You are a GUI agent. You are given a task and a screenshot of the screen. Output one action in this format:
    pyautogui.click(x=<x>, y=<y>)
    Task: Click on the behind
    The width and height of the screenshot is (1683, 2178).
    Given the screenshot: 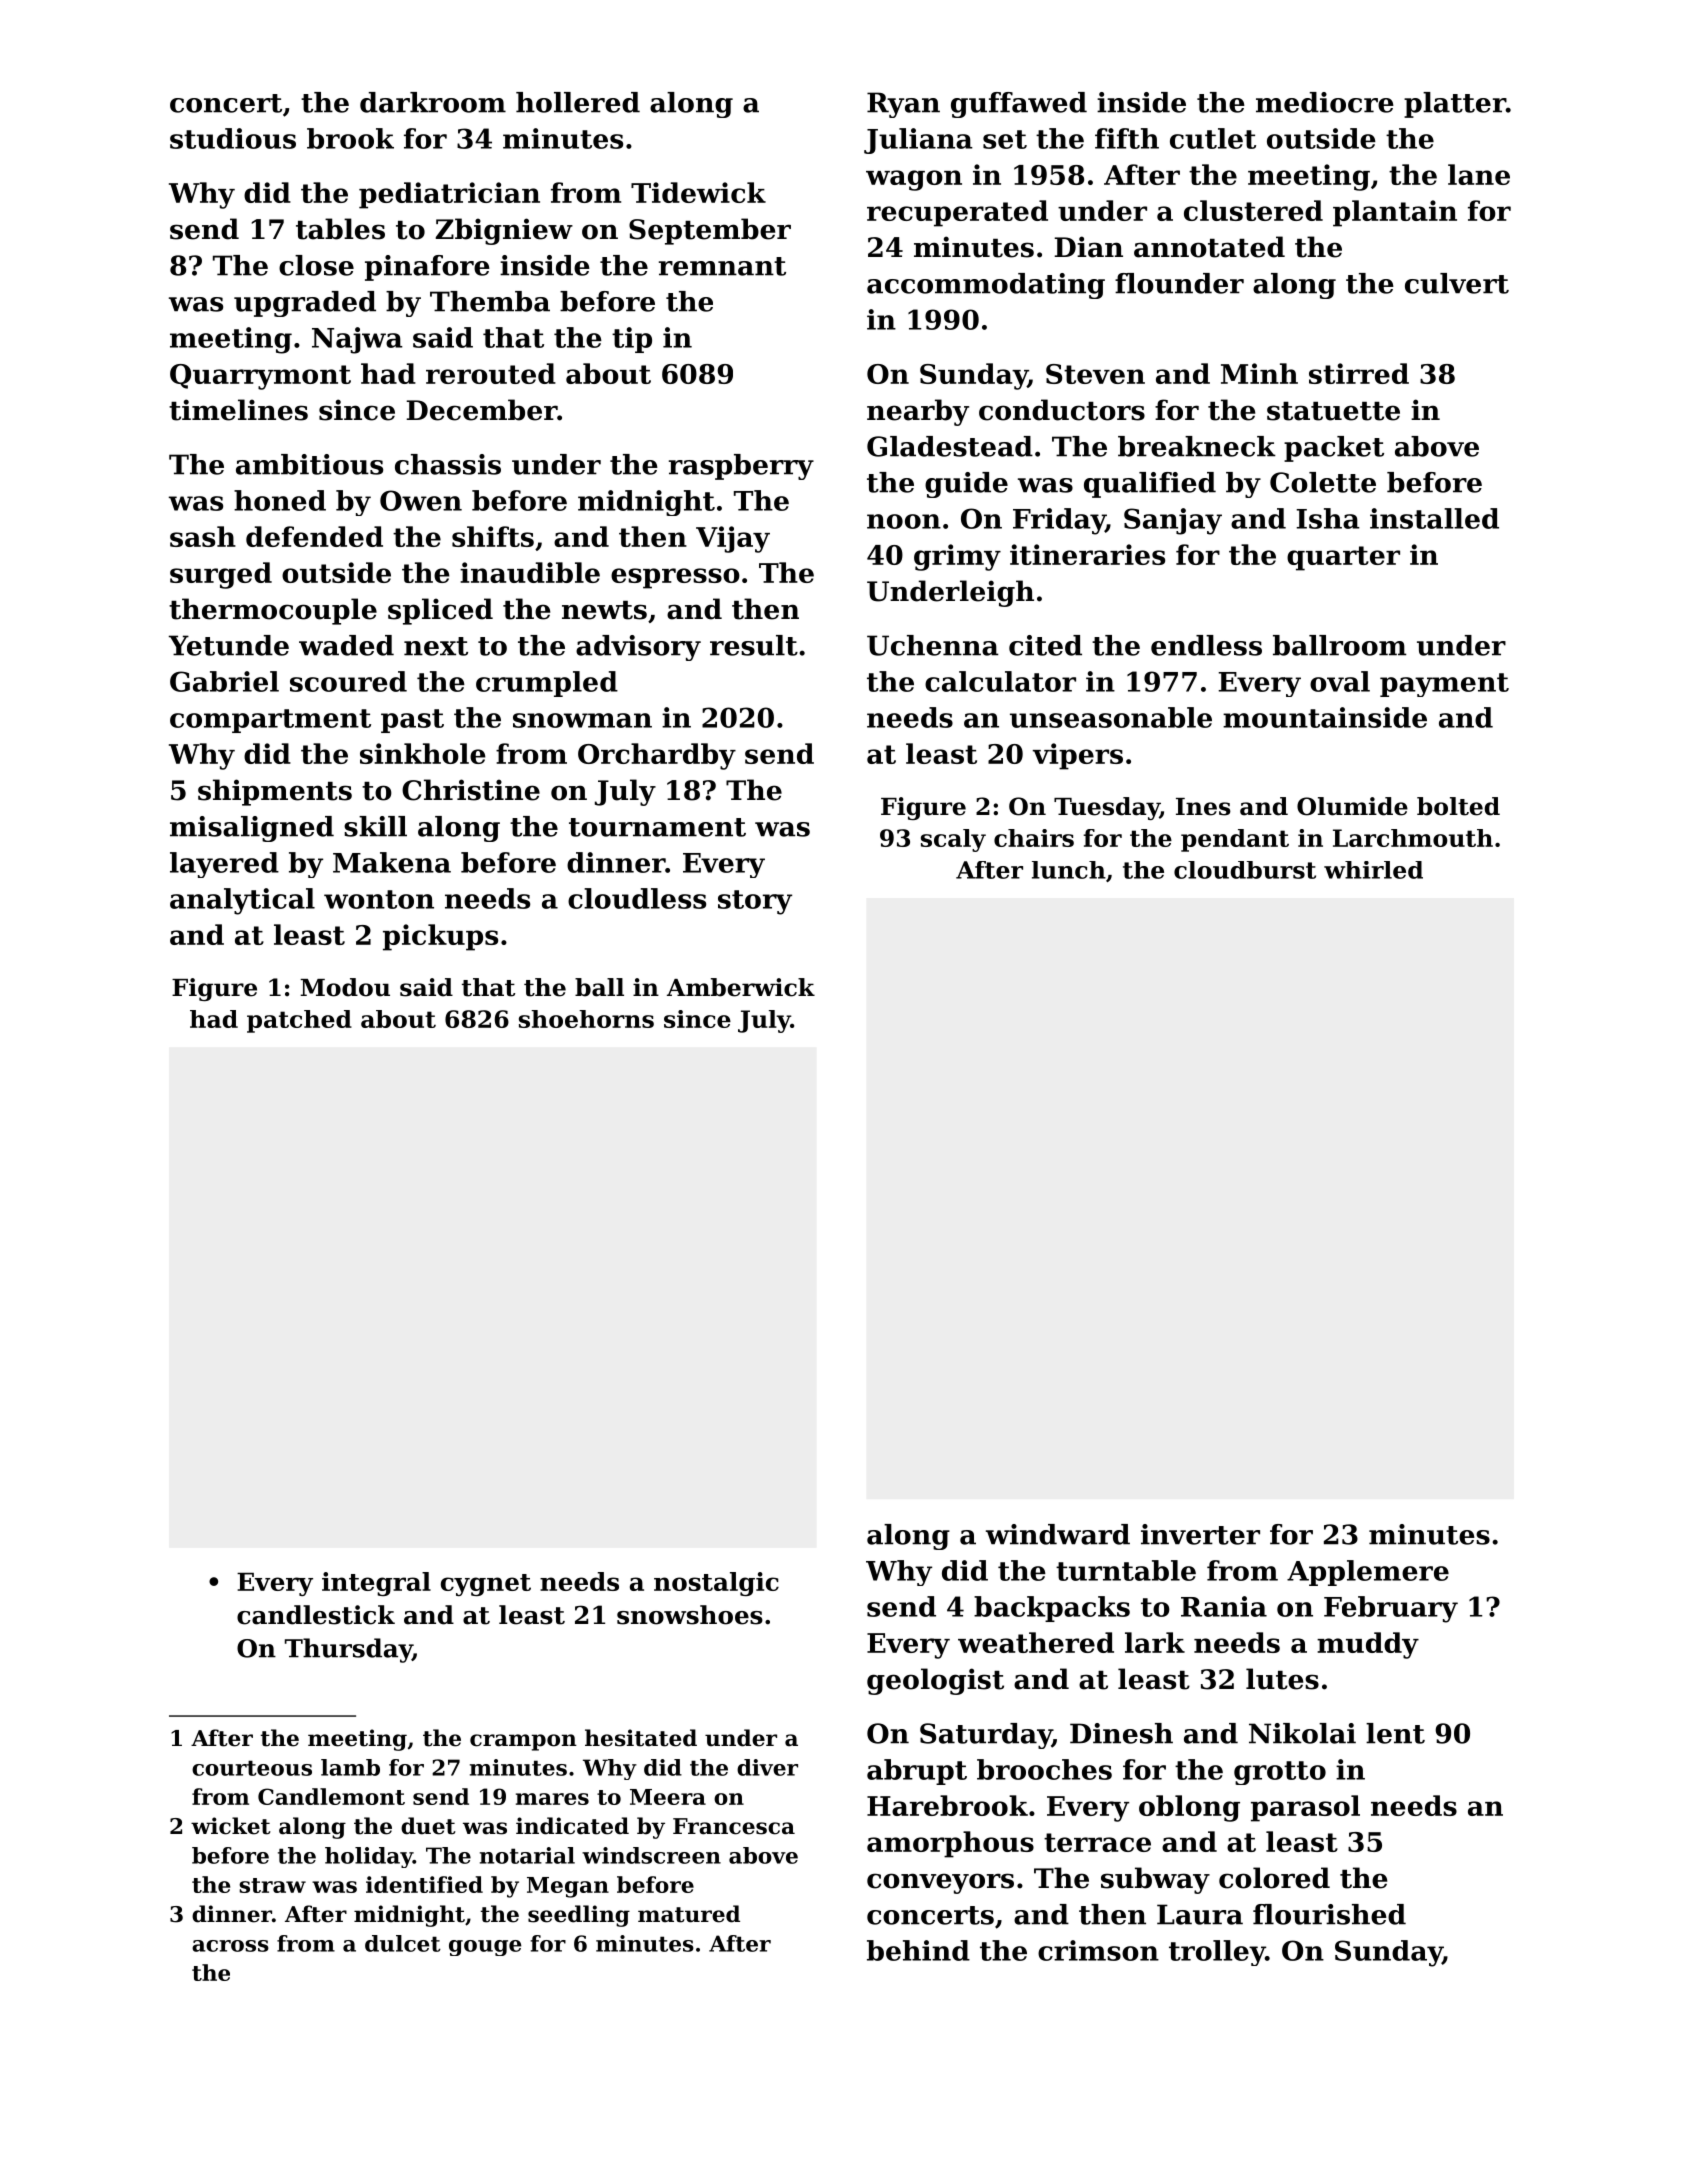 What is the action you would take?
    pyautogui.click(x=918, y=1950)
